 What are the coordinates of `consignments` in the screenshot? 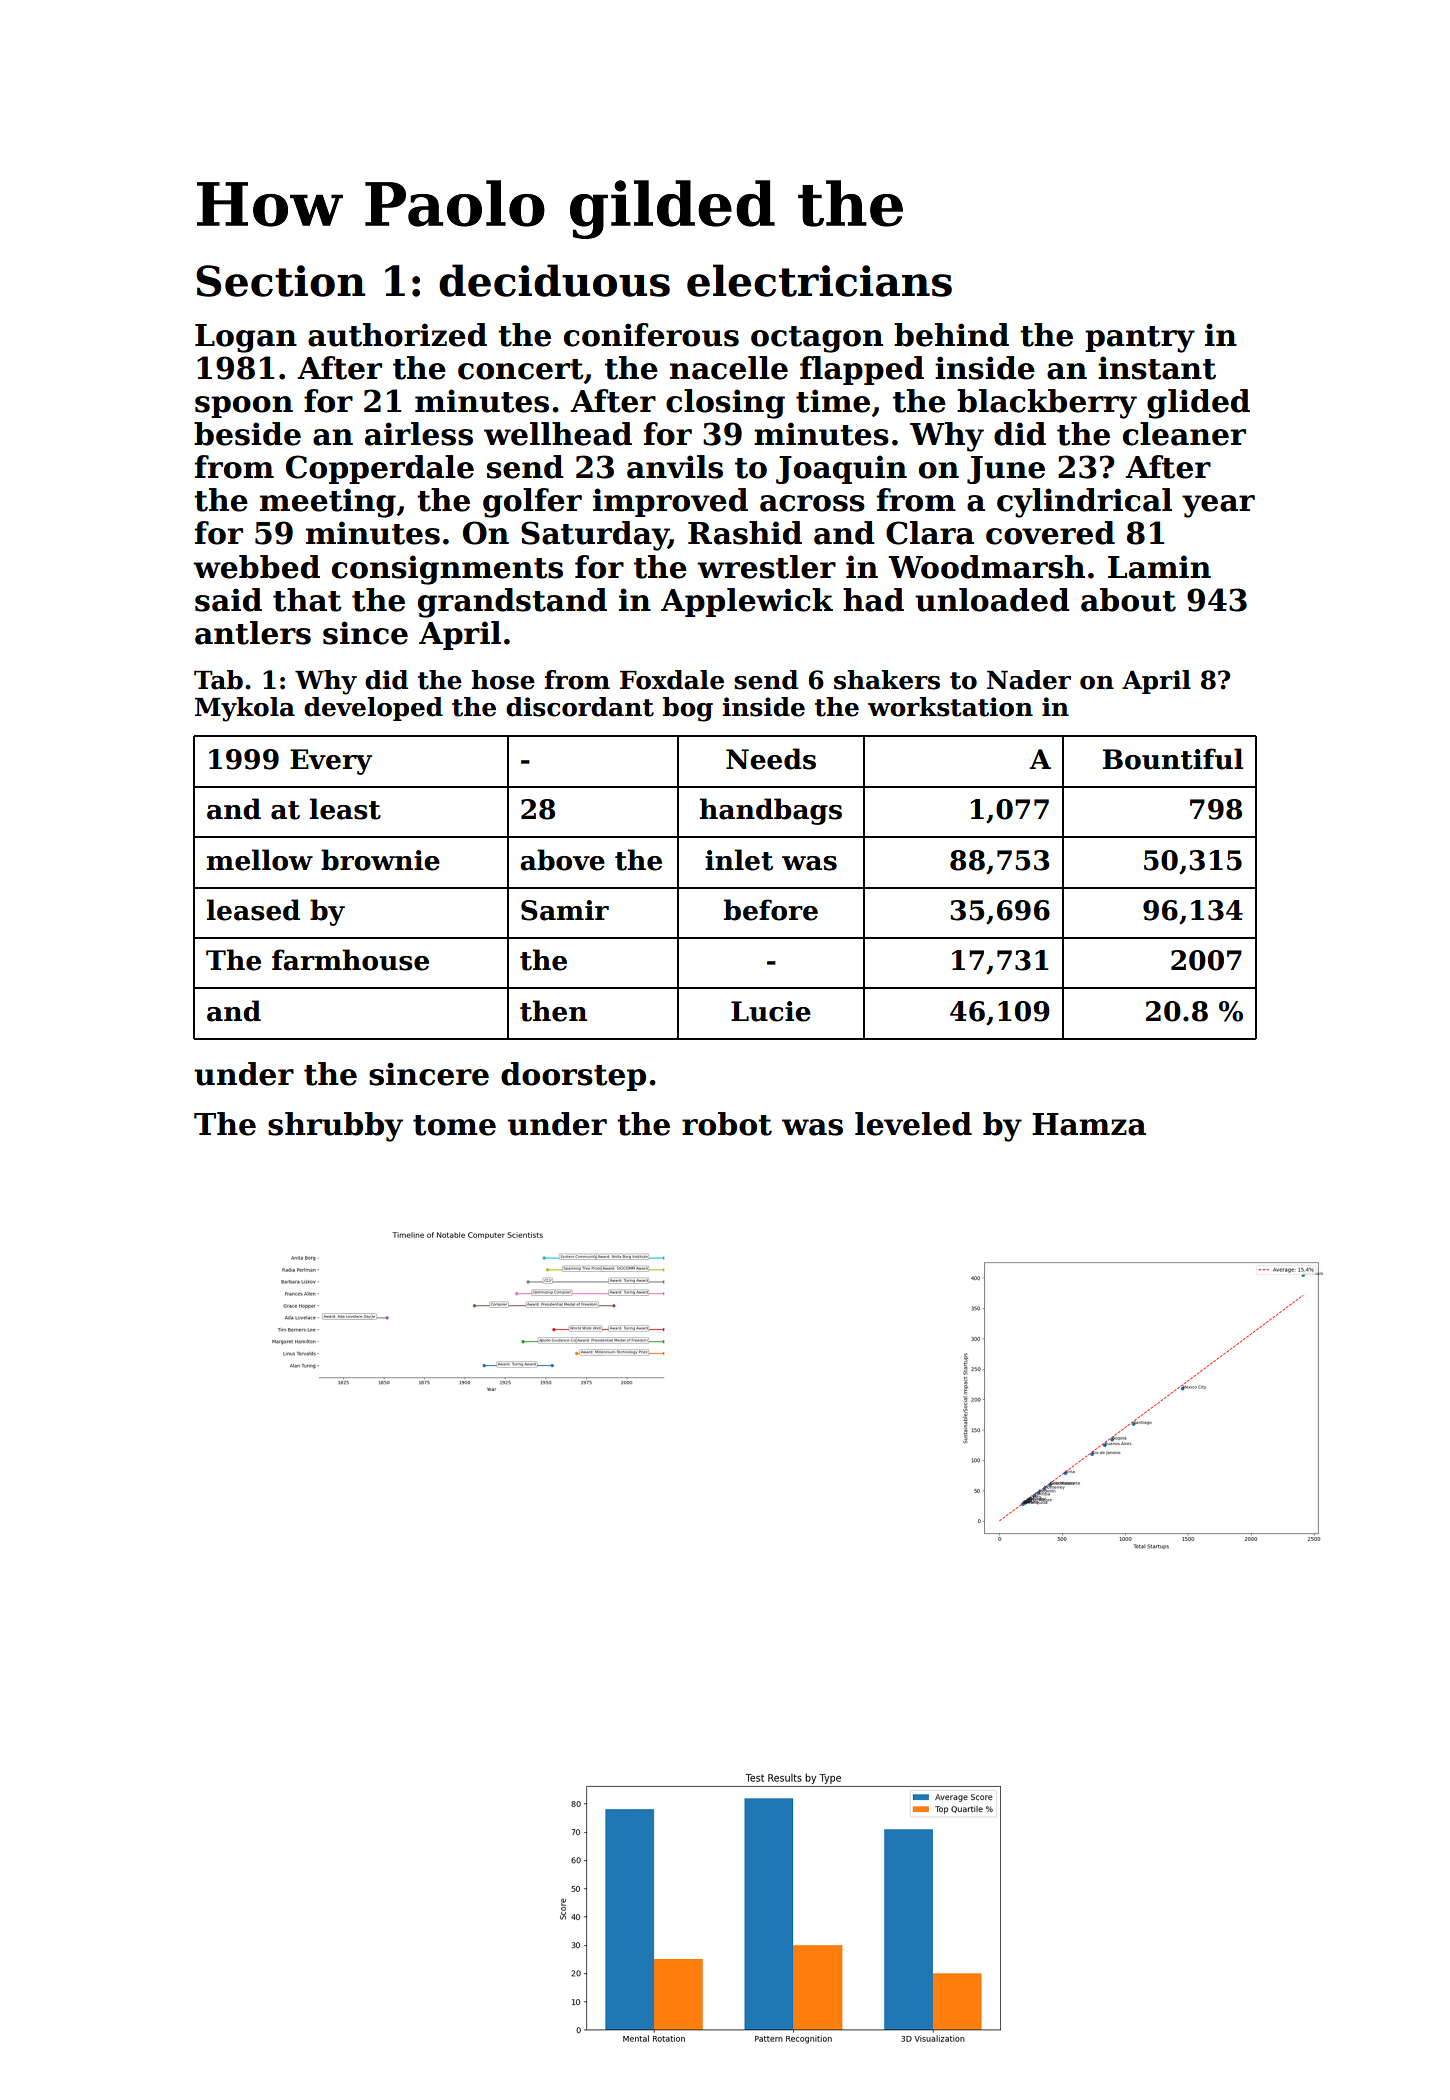 It's located at (447, 570).
